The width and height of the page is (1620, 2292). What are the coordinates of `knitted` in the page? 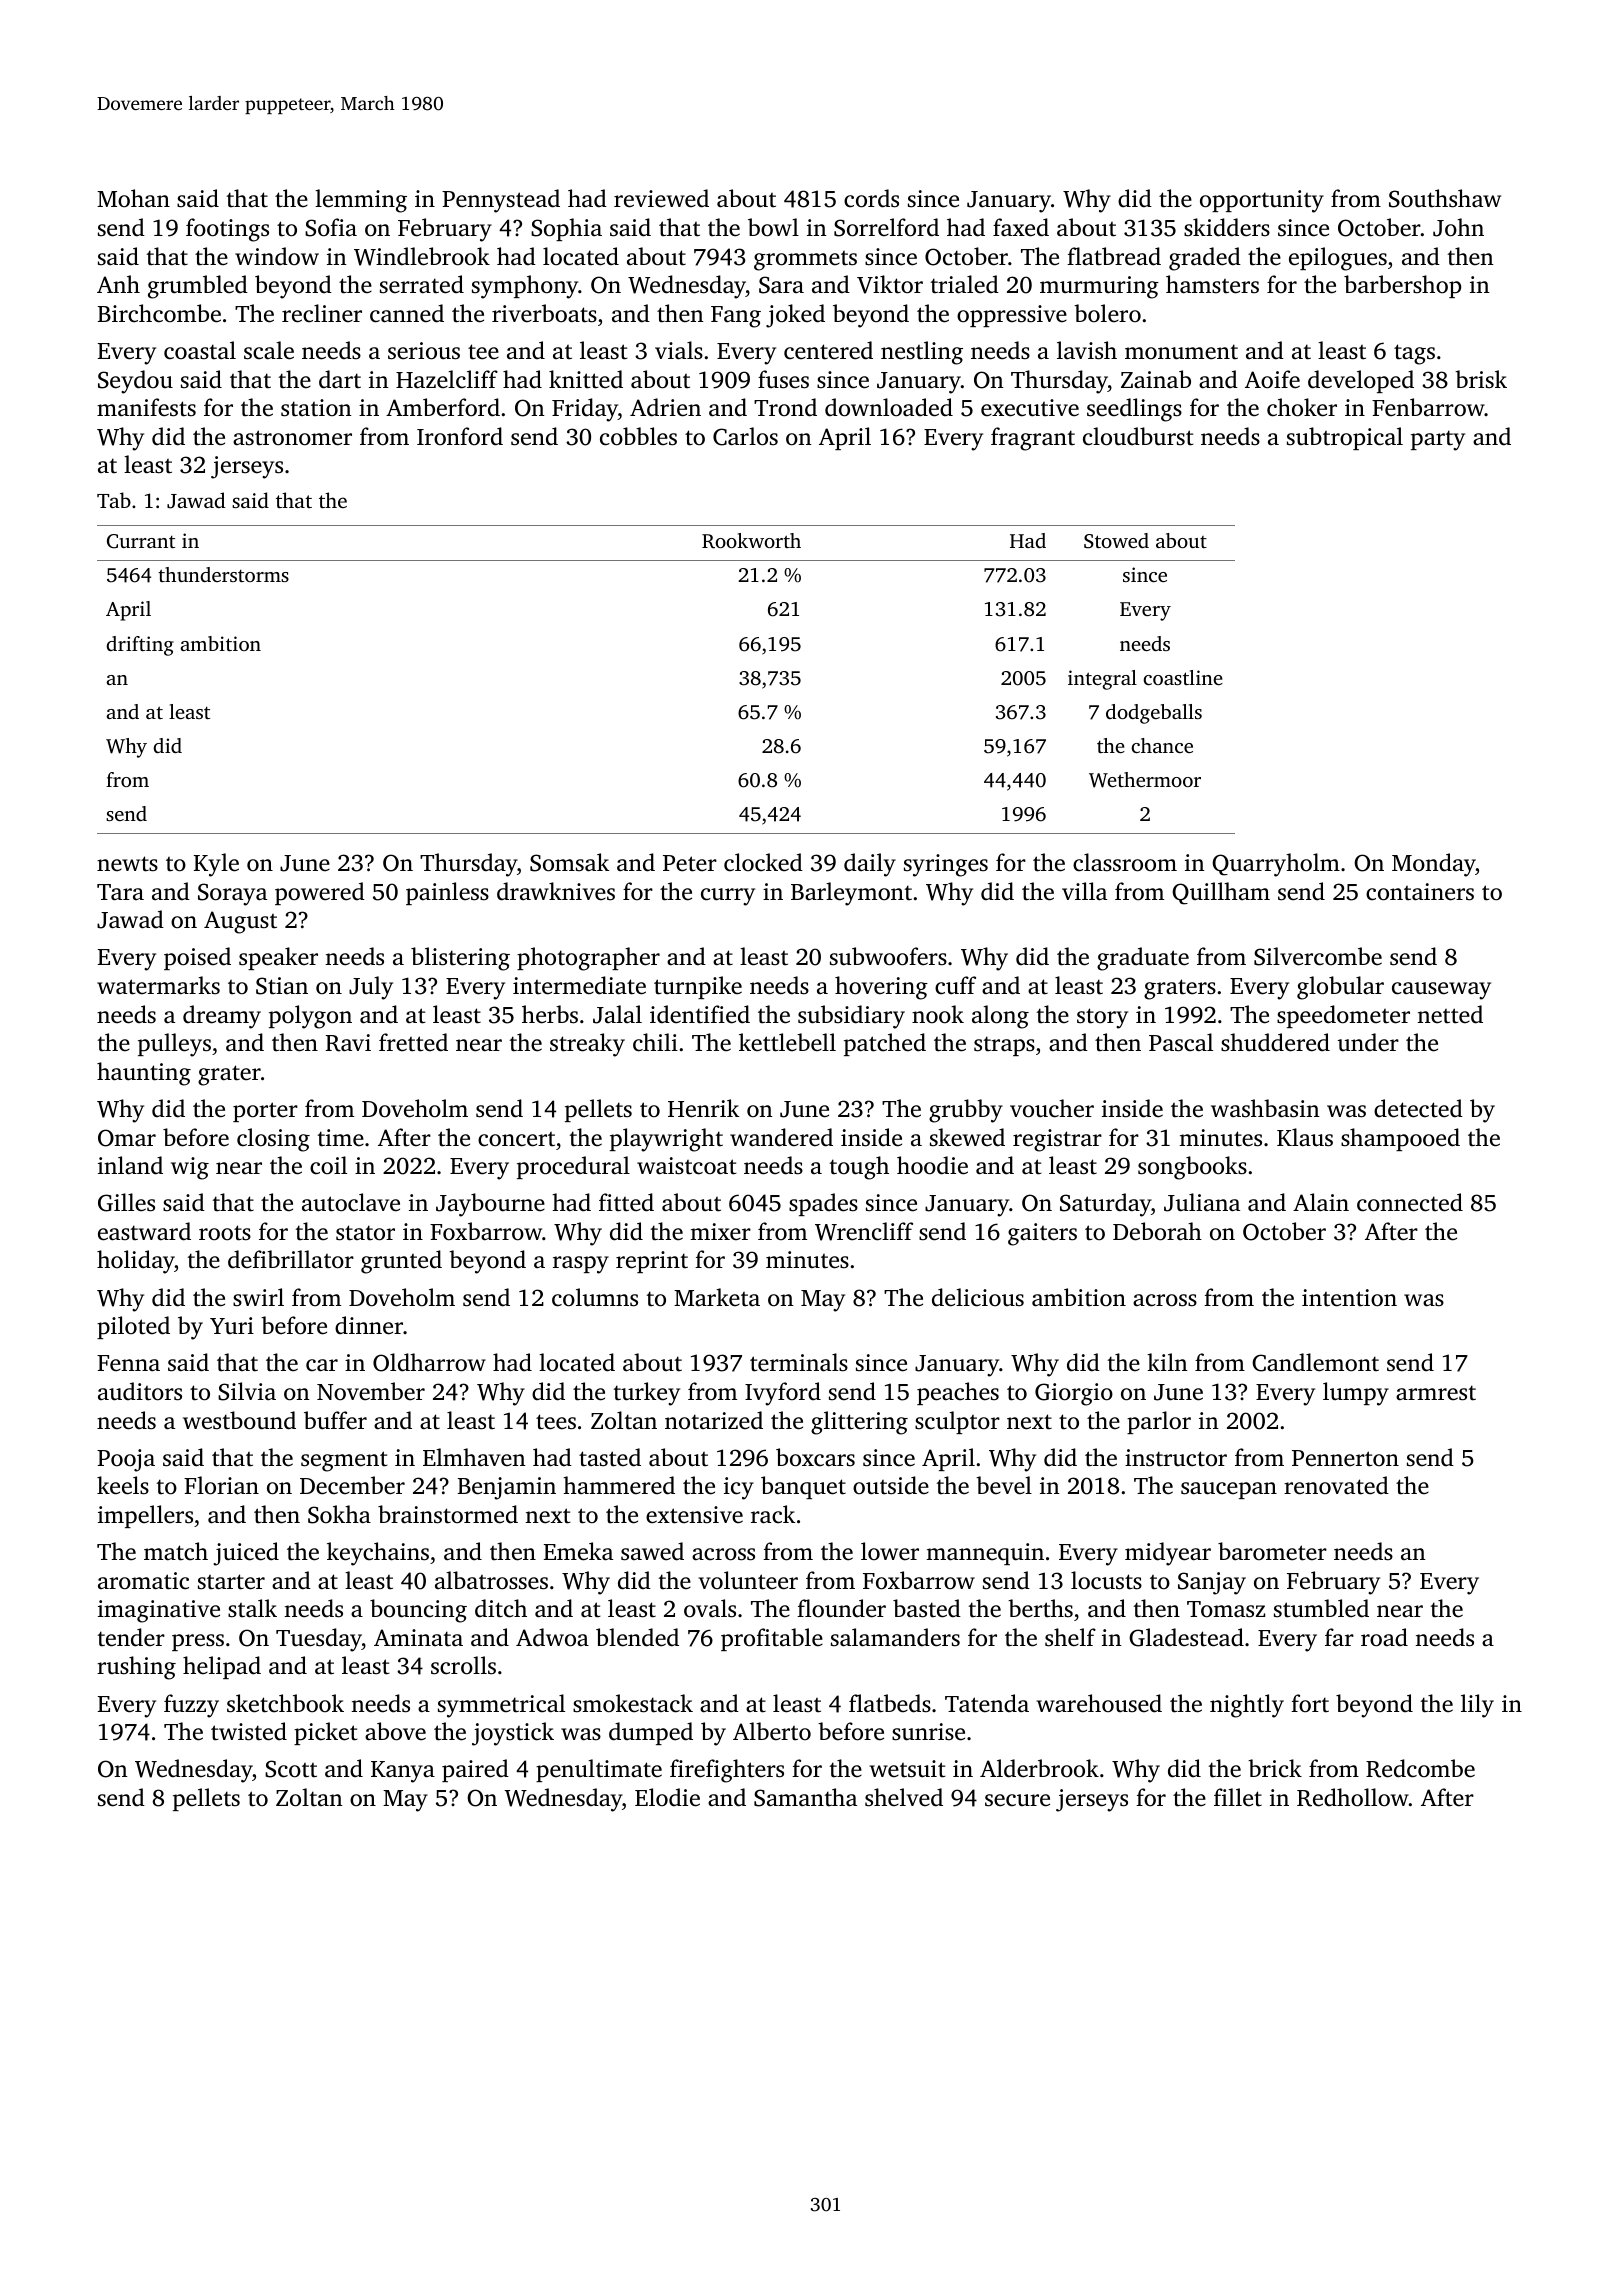 It's located at (586, 379).
